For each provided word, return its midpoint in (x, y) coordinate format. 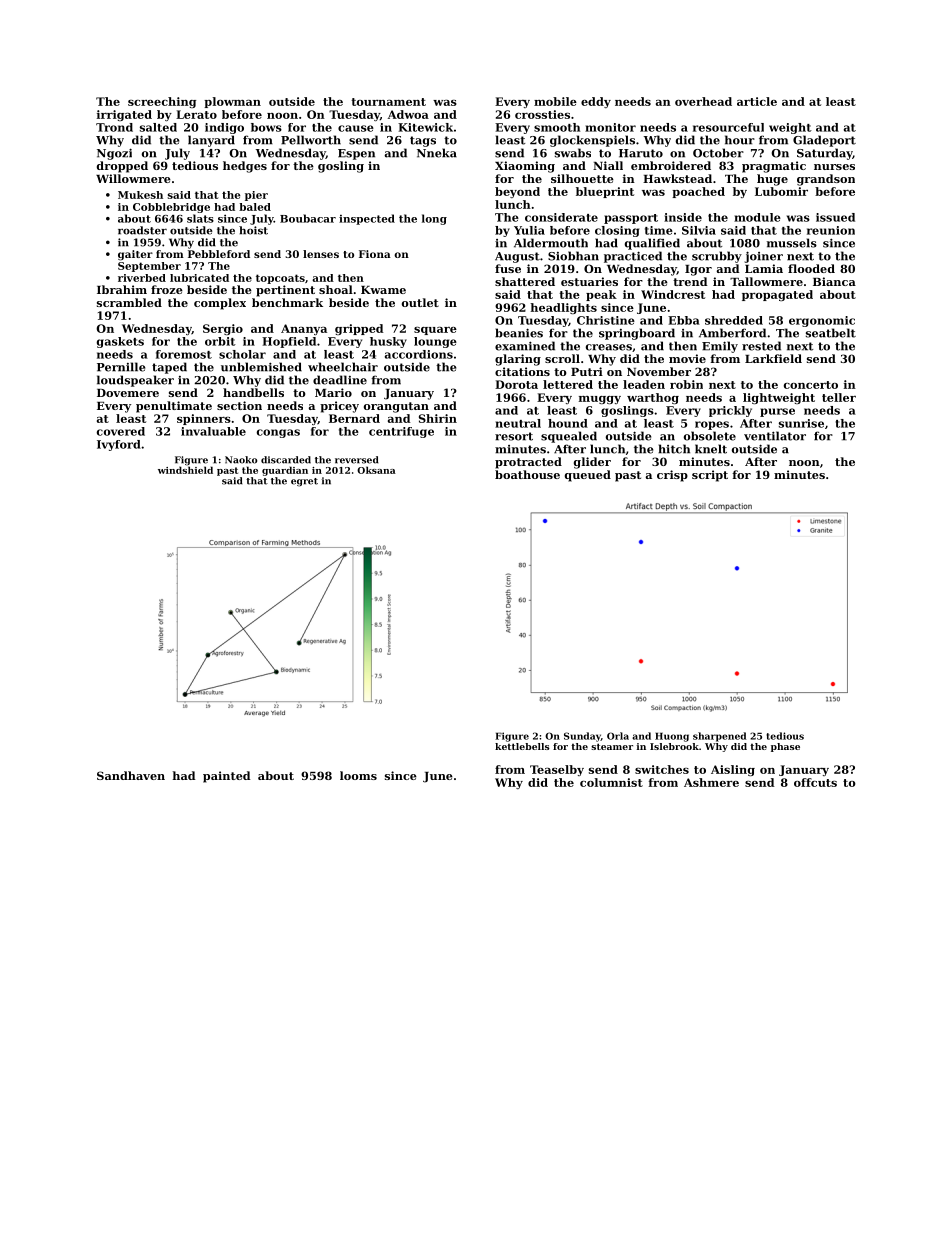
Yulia (529, 230)
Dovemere (128, 393)
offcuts (815, 782)
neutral (518, 423)
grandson (826, 180)
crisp (672, 476)
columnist (611, 782)
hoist (253, 230)
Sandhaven (131, 775)
